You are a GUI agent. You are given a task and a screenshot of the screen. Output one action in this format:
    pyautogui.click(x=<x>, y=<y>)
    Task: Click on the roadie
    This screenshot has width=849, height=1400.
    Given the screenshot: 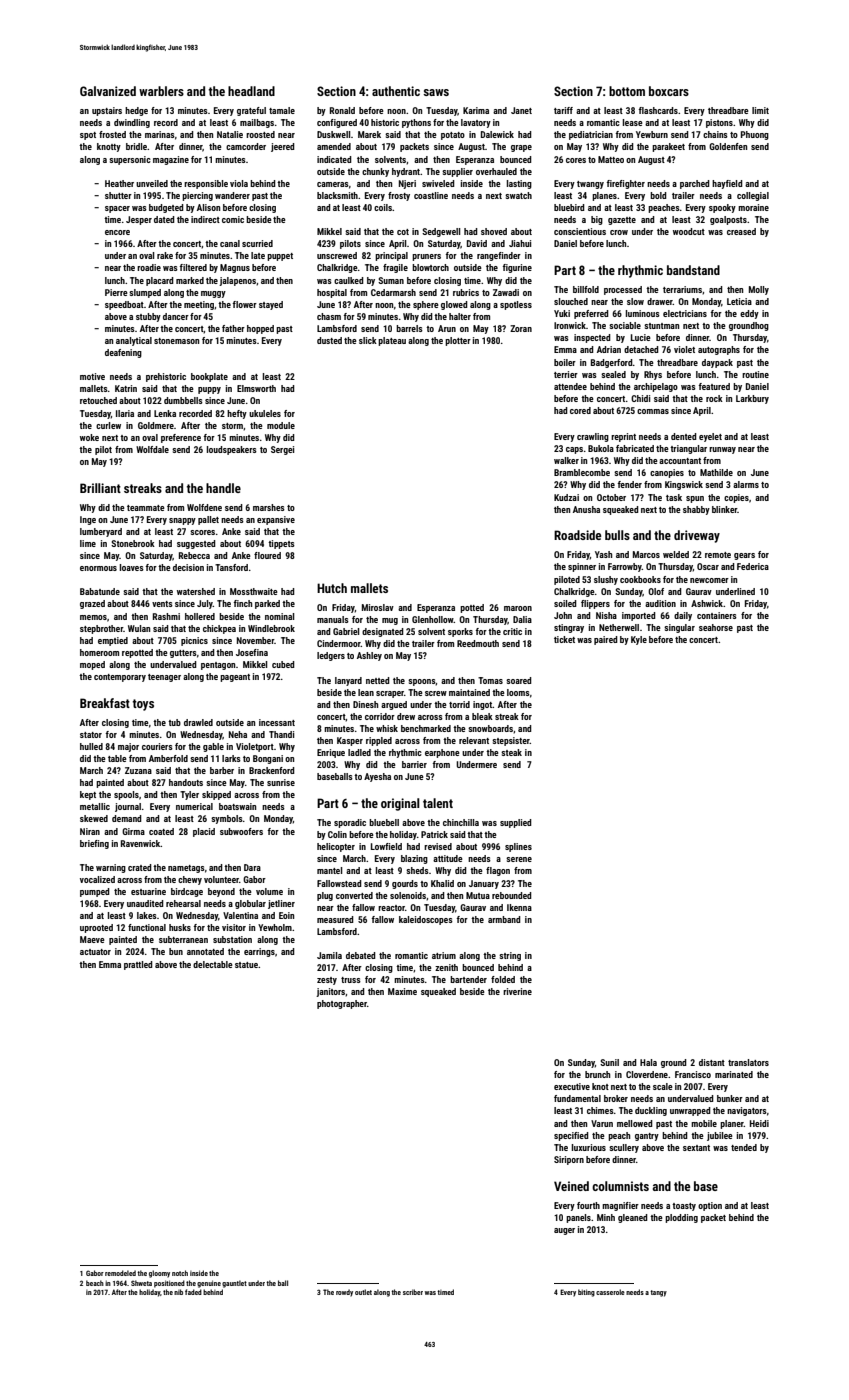 What is the action you would take?
    pyautogui.click(x=149, y=267)
